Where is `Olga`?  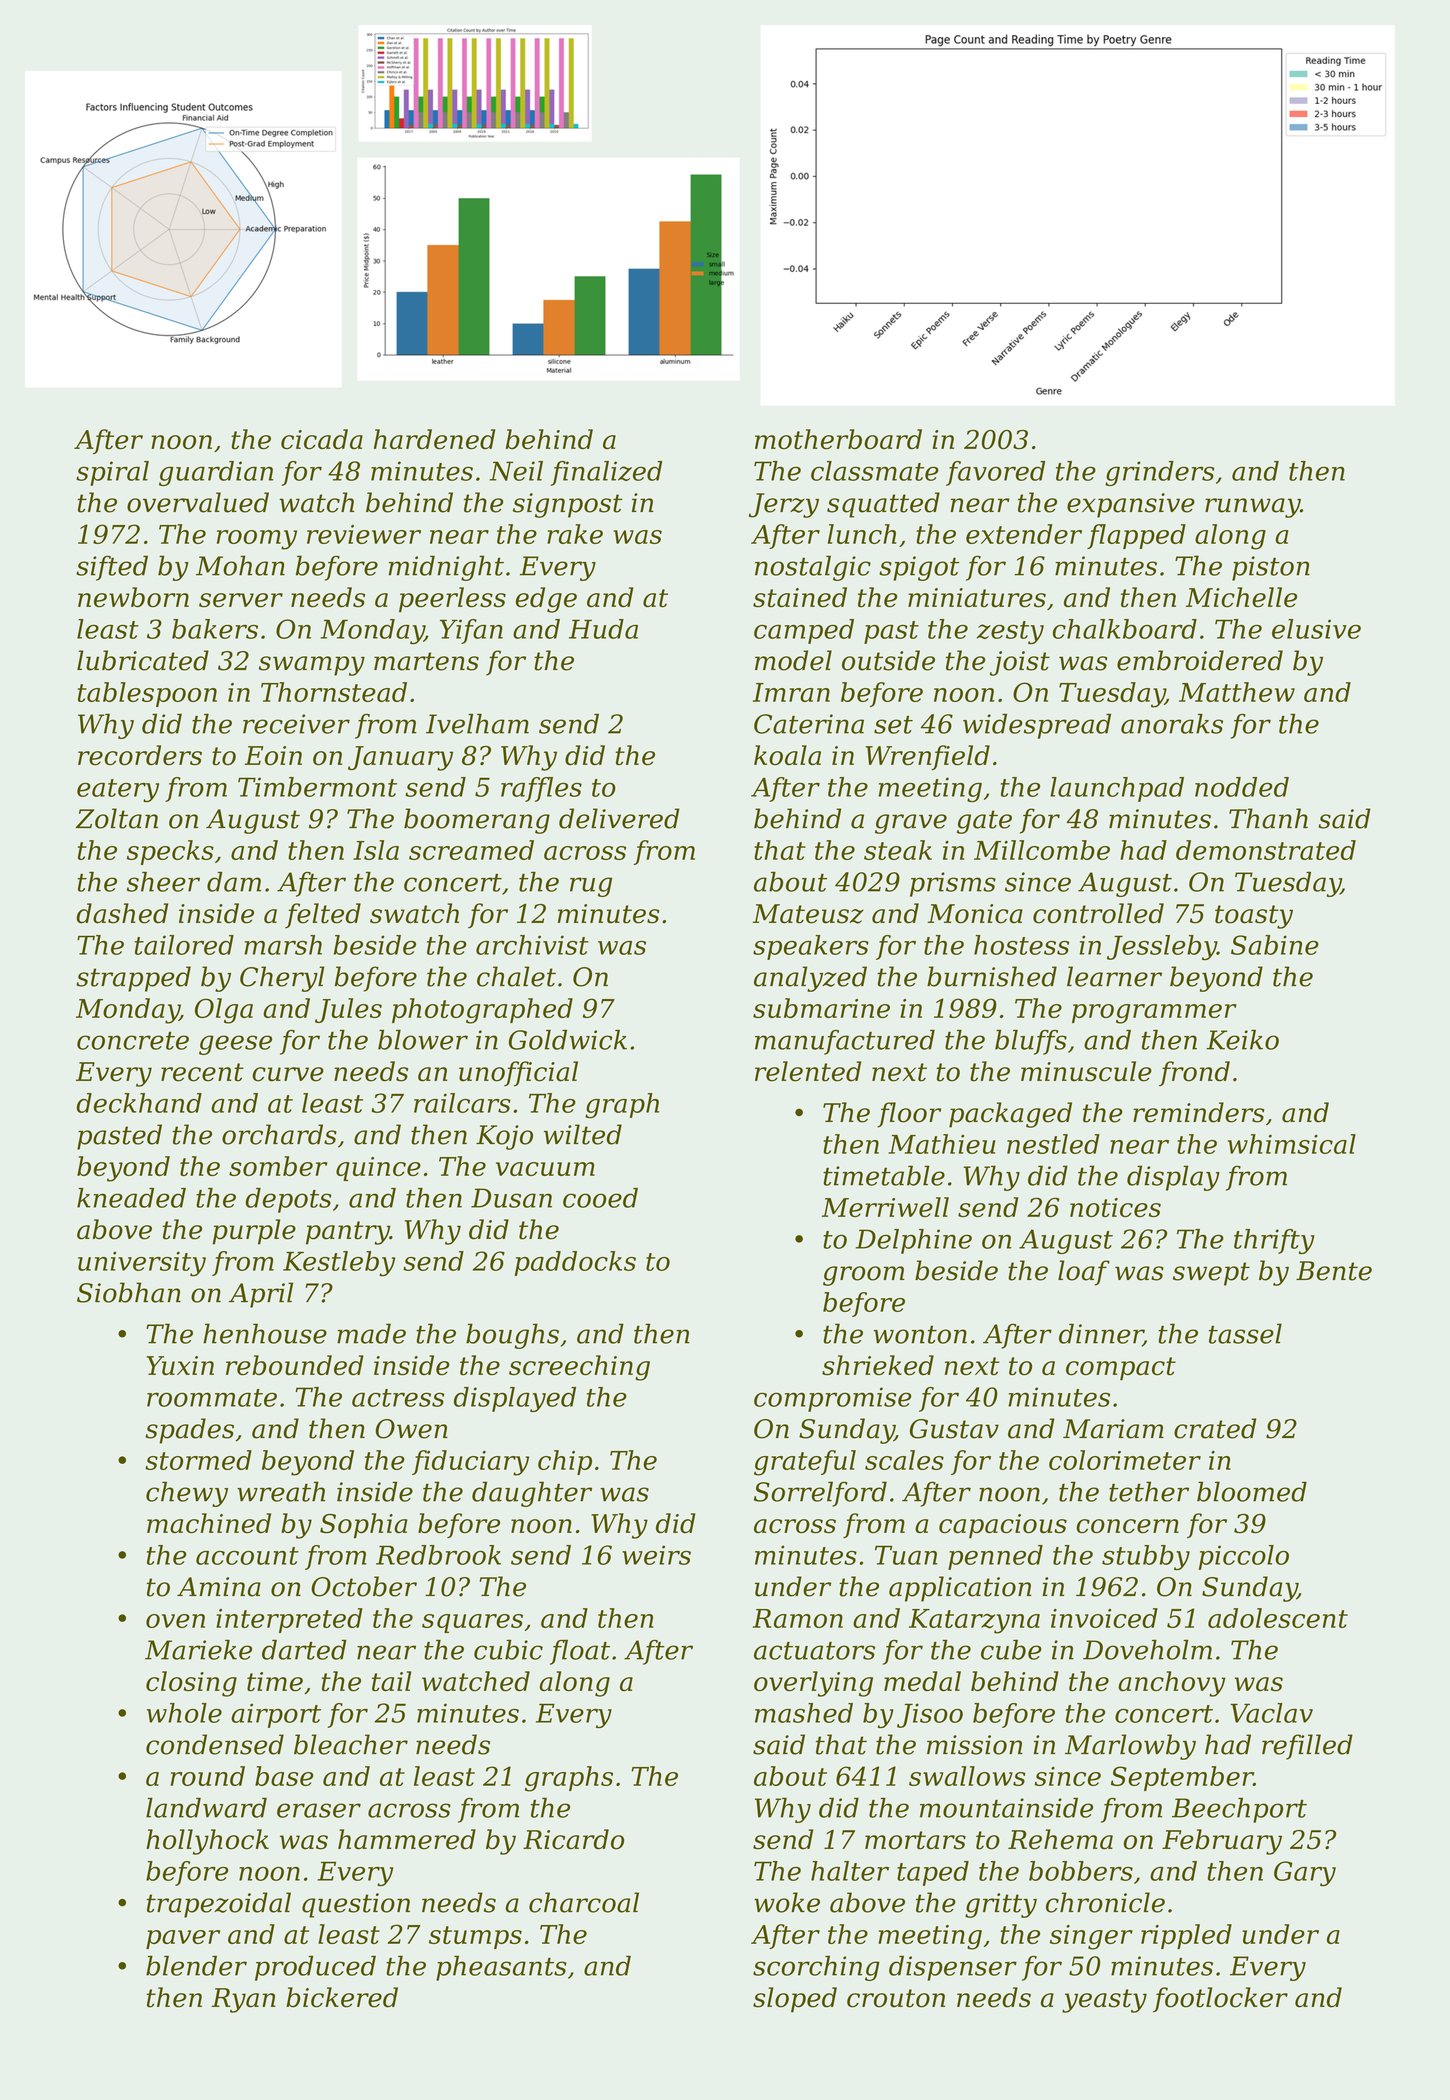 Olga is located at coordinates (224, 1011).
